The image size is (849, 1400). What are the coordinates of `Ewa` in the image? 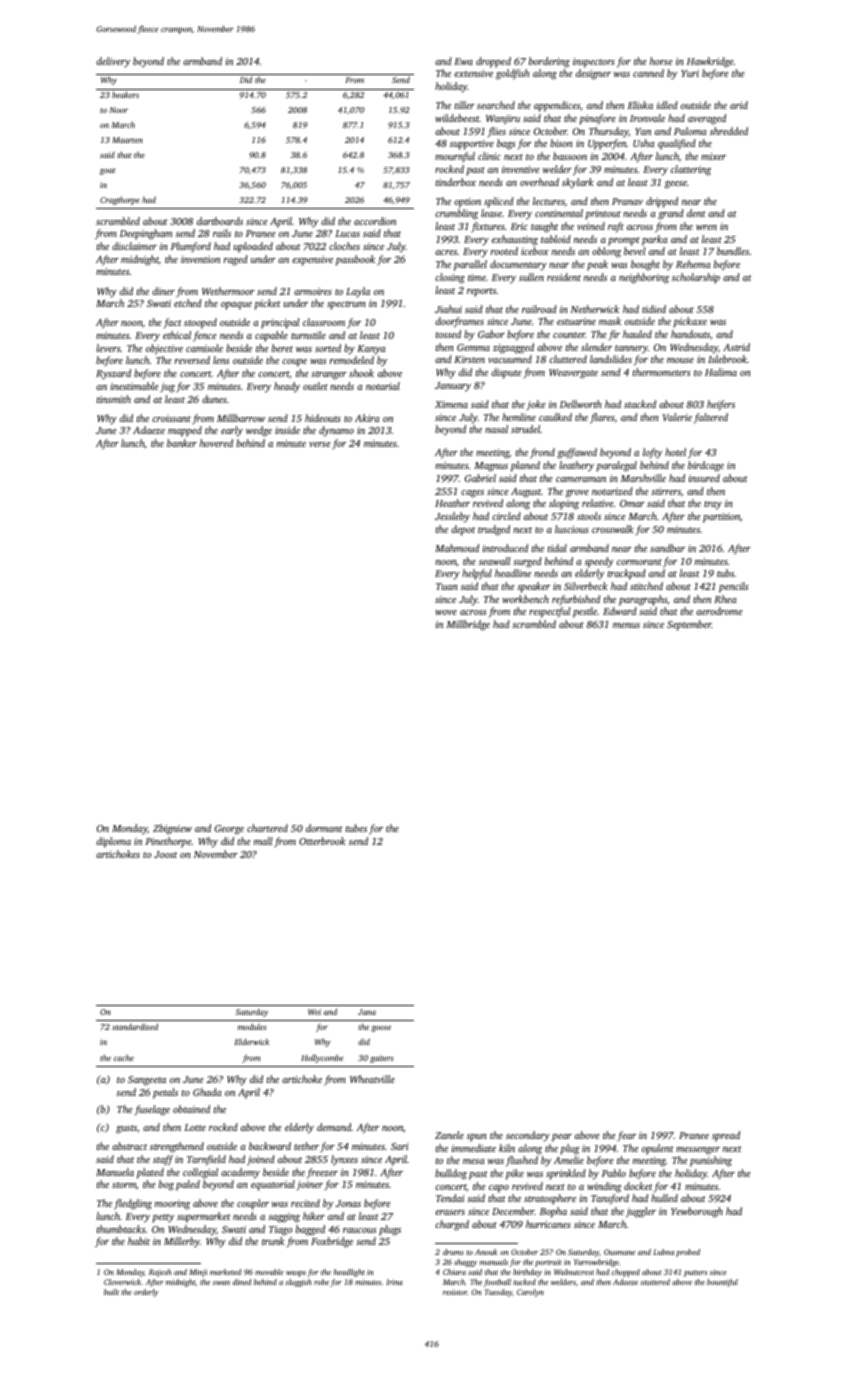 It's located at (463, 61).
